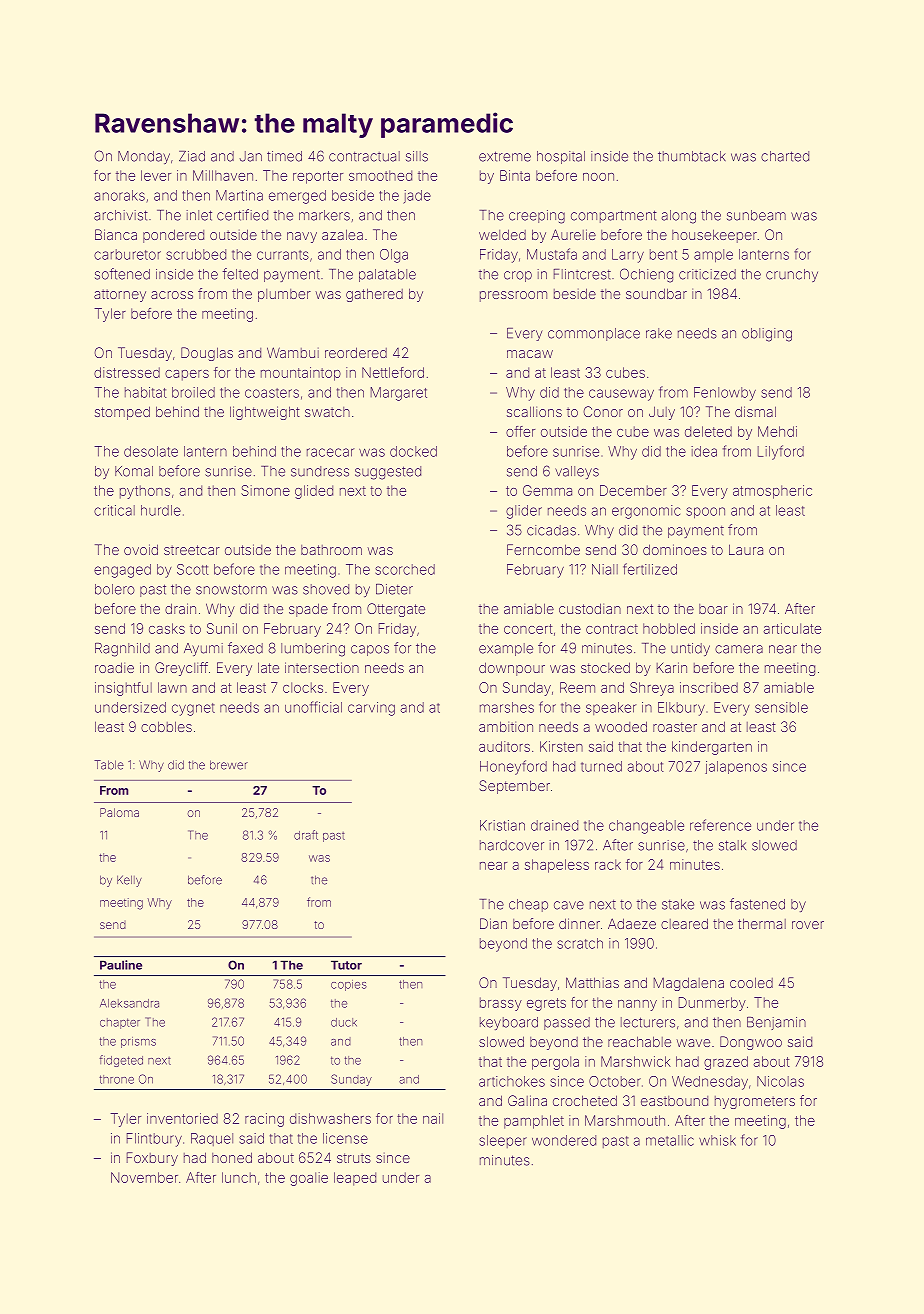 This page has height=1314, width=924. Describe the element at coordinates (720, 825) in the page. I see `reference` at that location.
